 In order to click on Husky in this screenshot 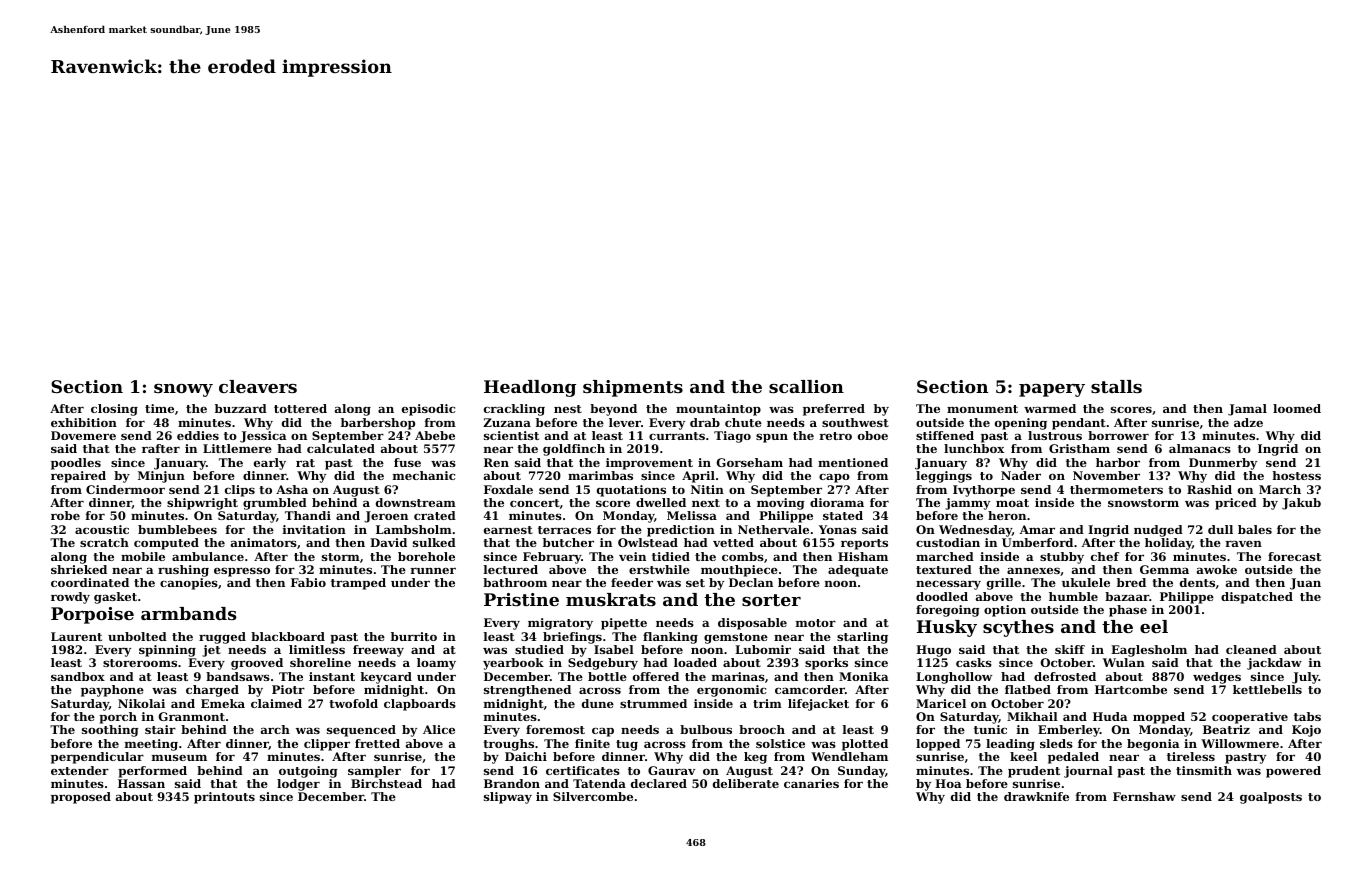, I will do `click(947, 628)`.
